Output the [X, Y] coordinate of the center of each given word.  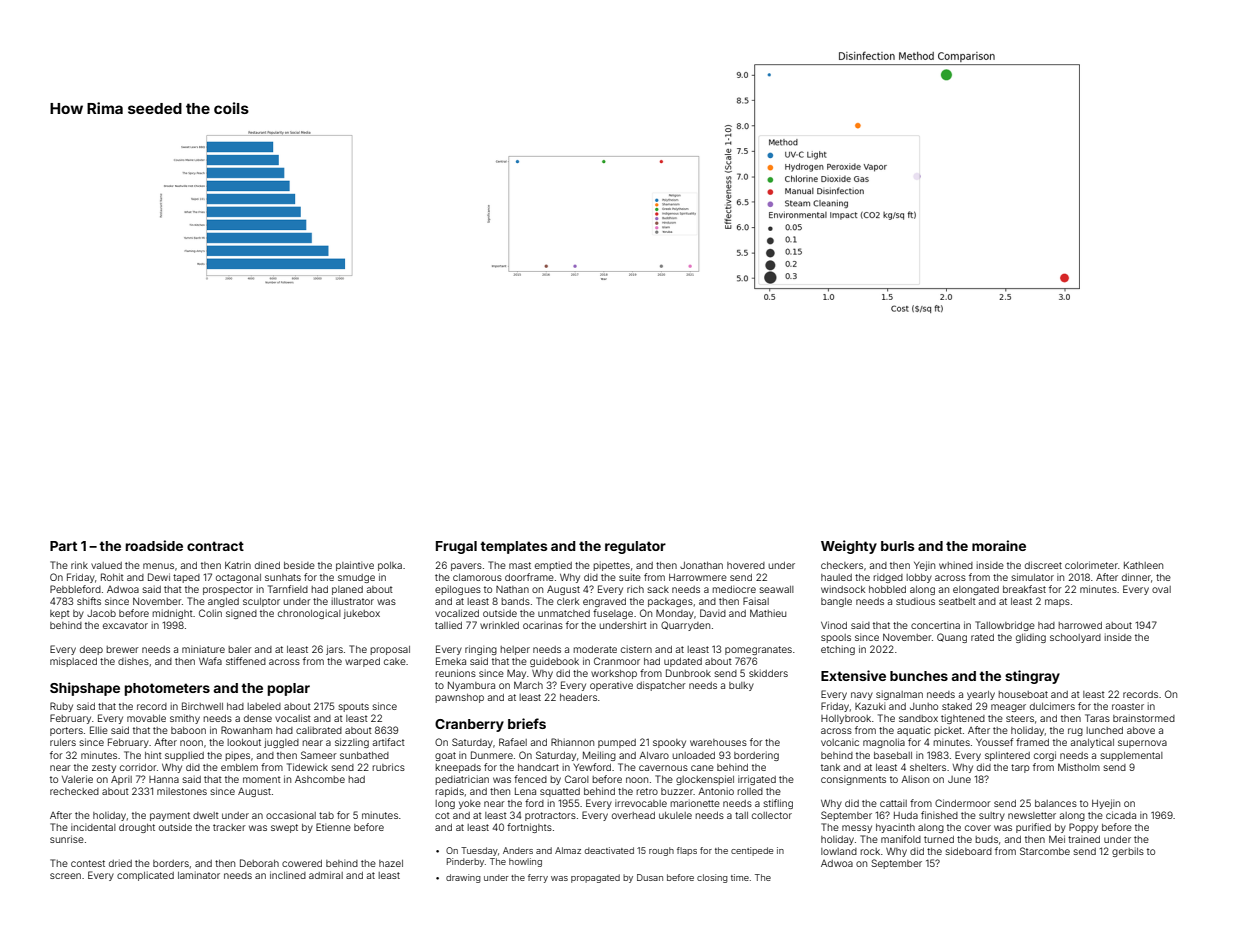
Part [63, 546]
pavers [466, 567]
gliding [1031, 638]
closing [712, 878]
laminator [199, 875]
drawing [463, 878]
